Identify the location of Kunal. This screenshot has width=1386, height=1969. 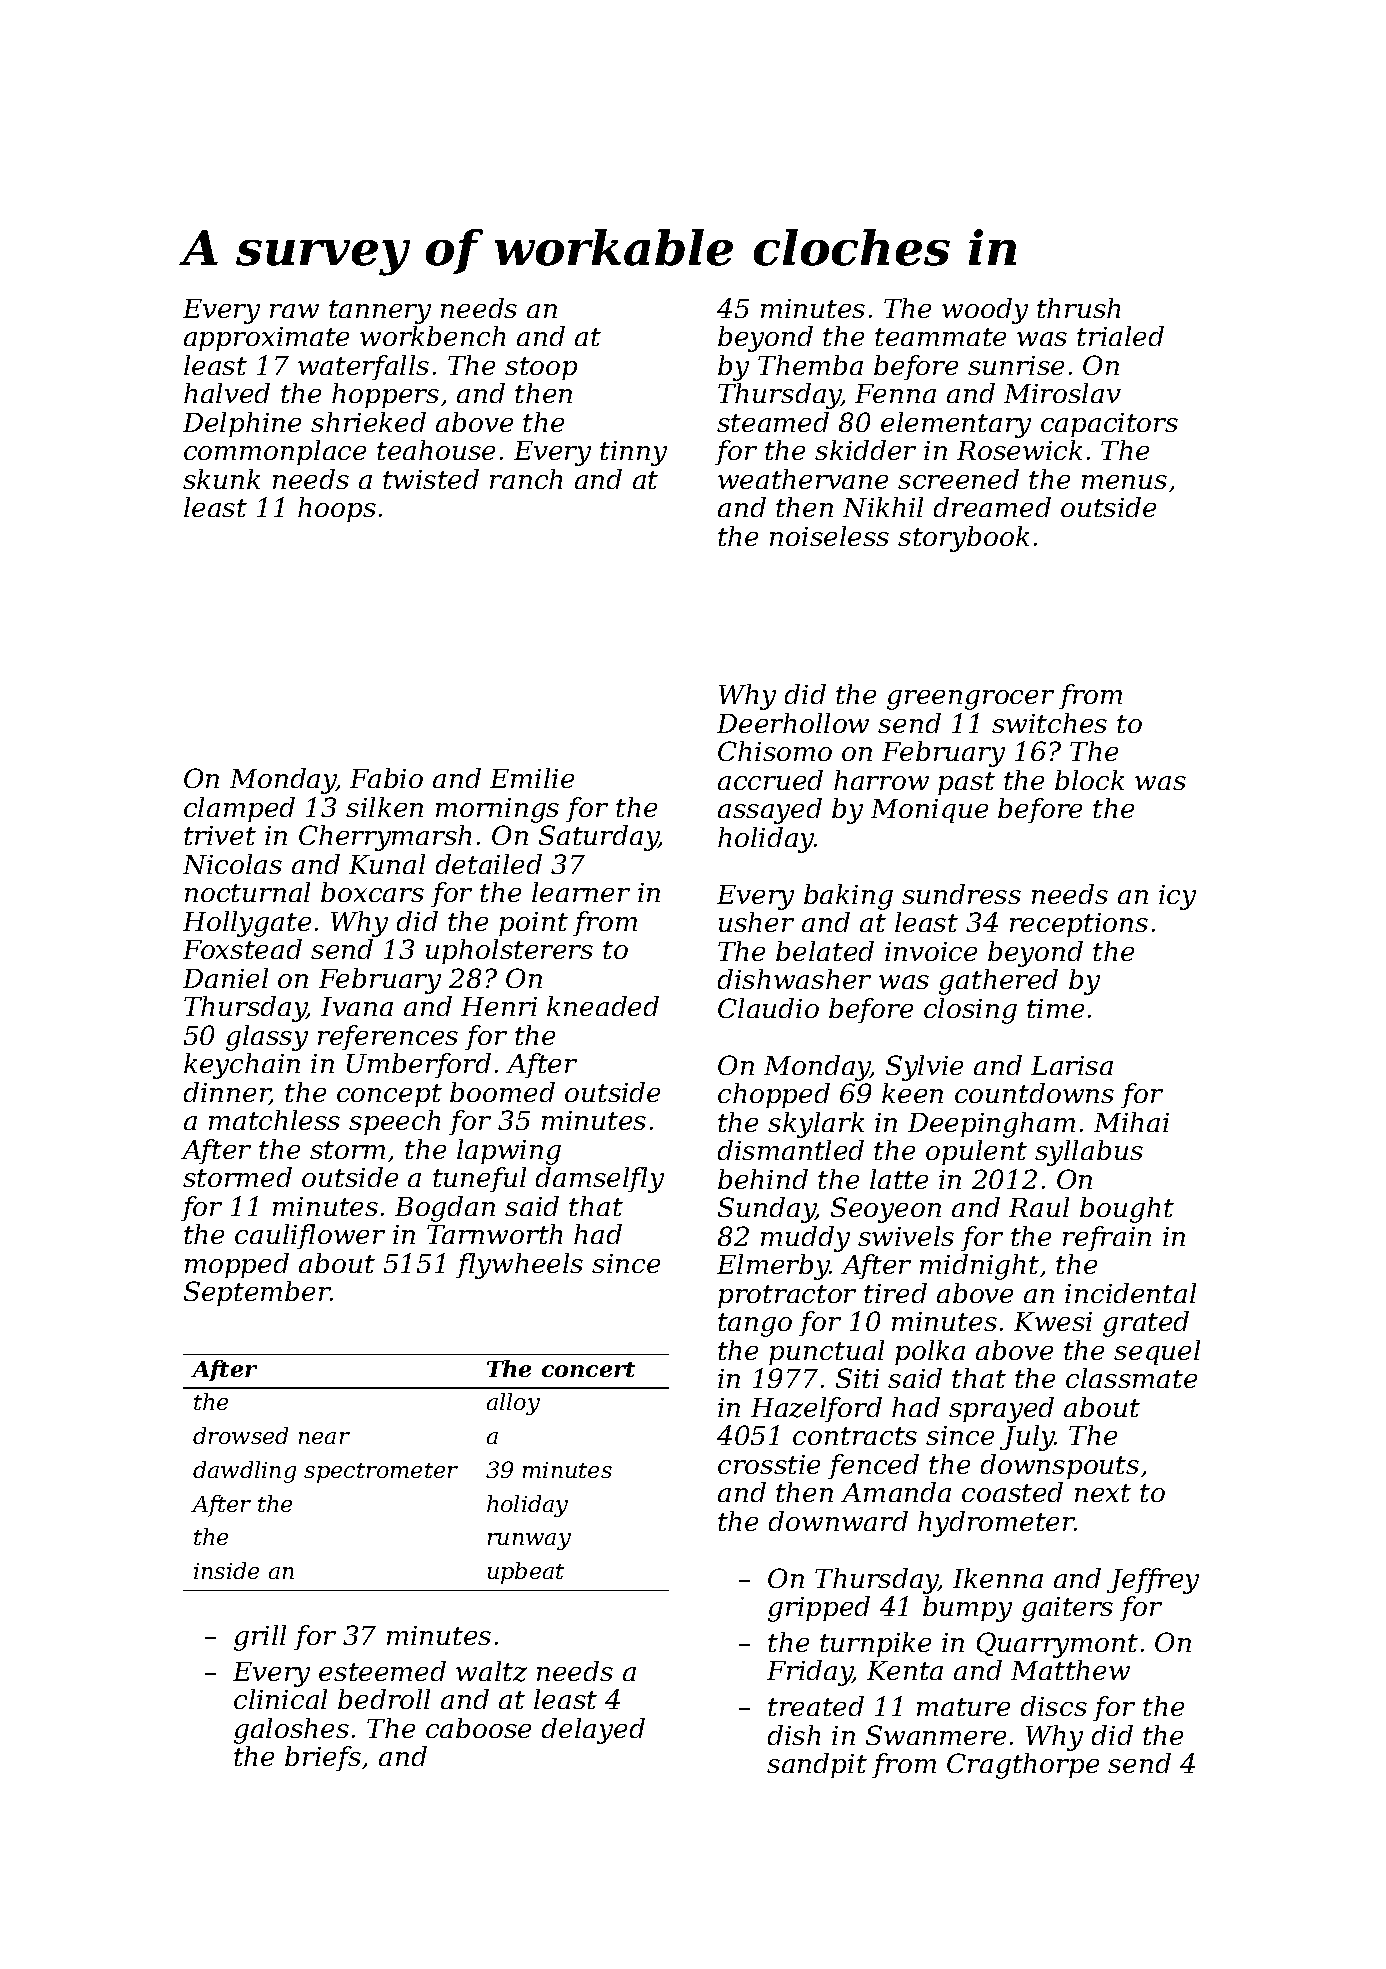
(387, 864).
